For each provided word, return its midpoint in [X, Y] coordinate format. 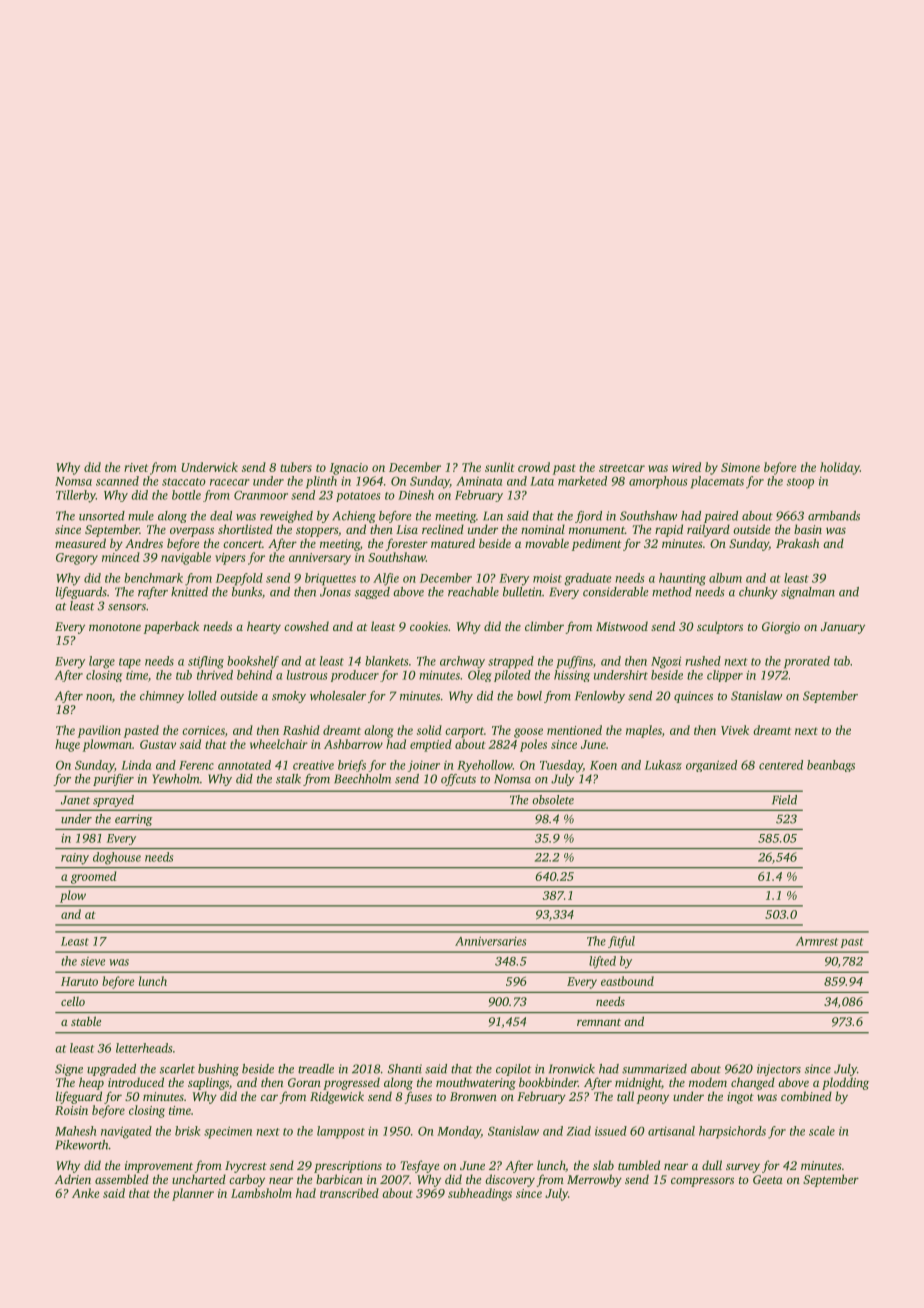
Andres [144, 543]
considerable [616, 592]
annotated [244, 765]
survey [743, 1168]
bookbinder [548, 1082]
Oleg [480, 676]
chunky [758, 593]
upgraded [111, 1070]
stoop [800, 483]
